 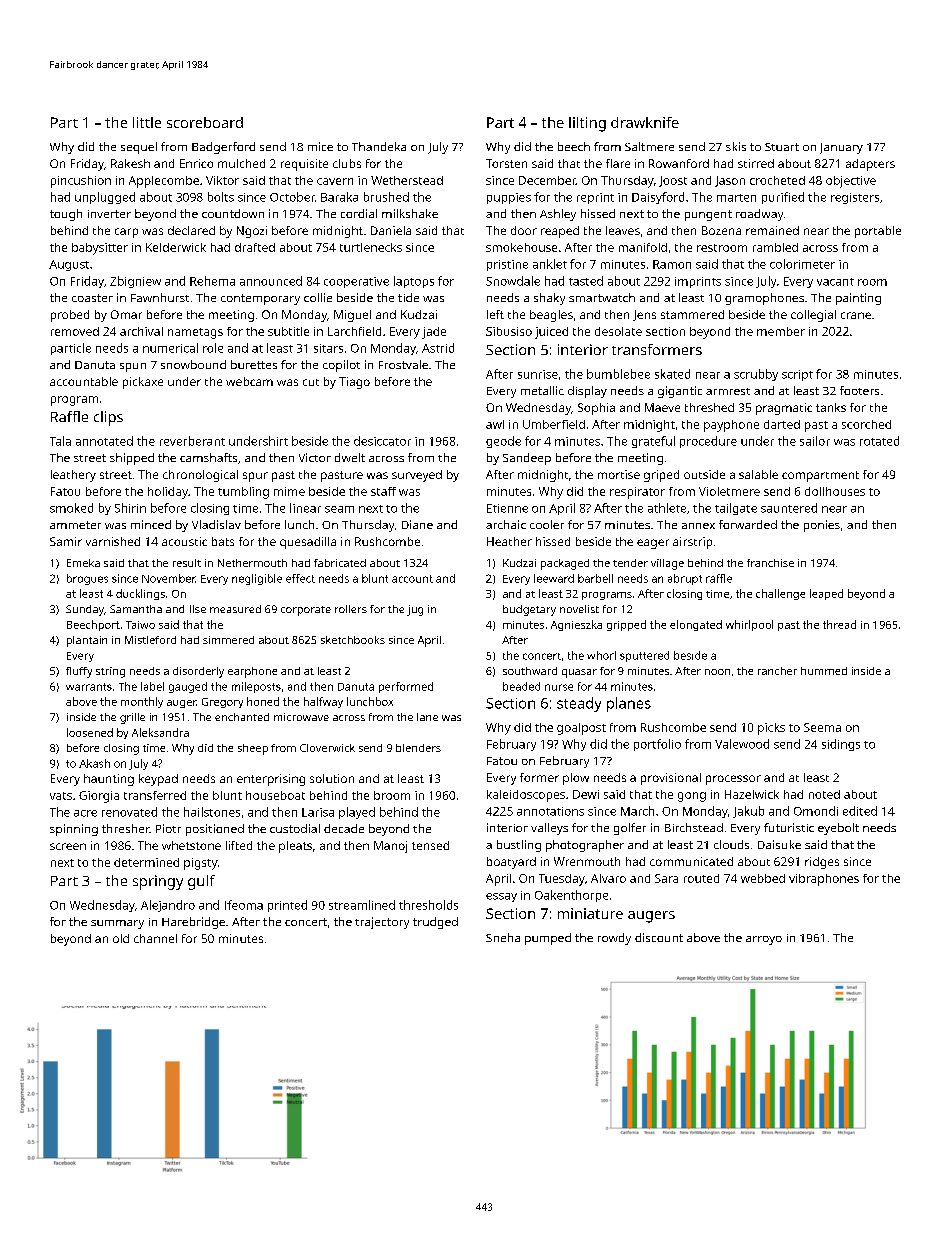 What do you see at coordinates (155, 938) in the screenshot?
I see `channel` at bounding box center [155, 938].
